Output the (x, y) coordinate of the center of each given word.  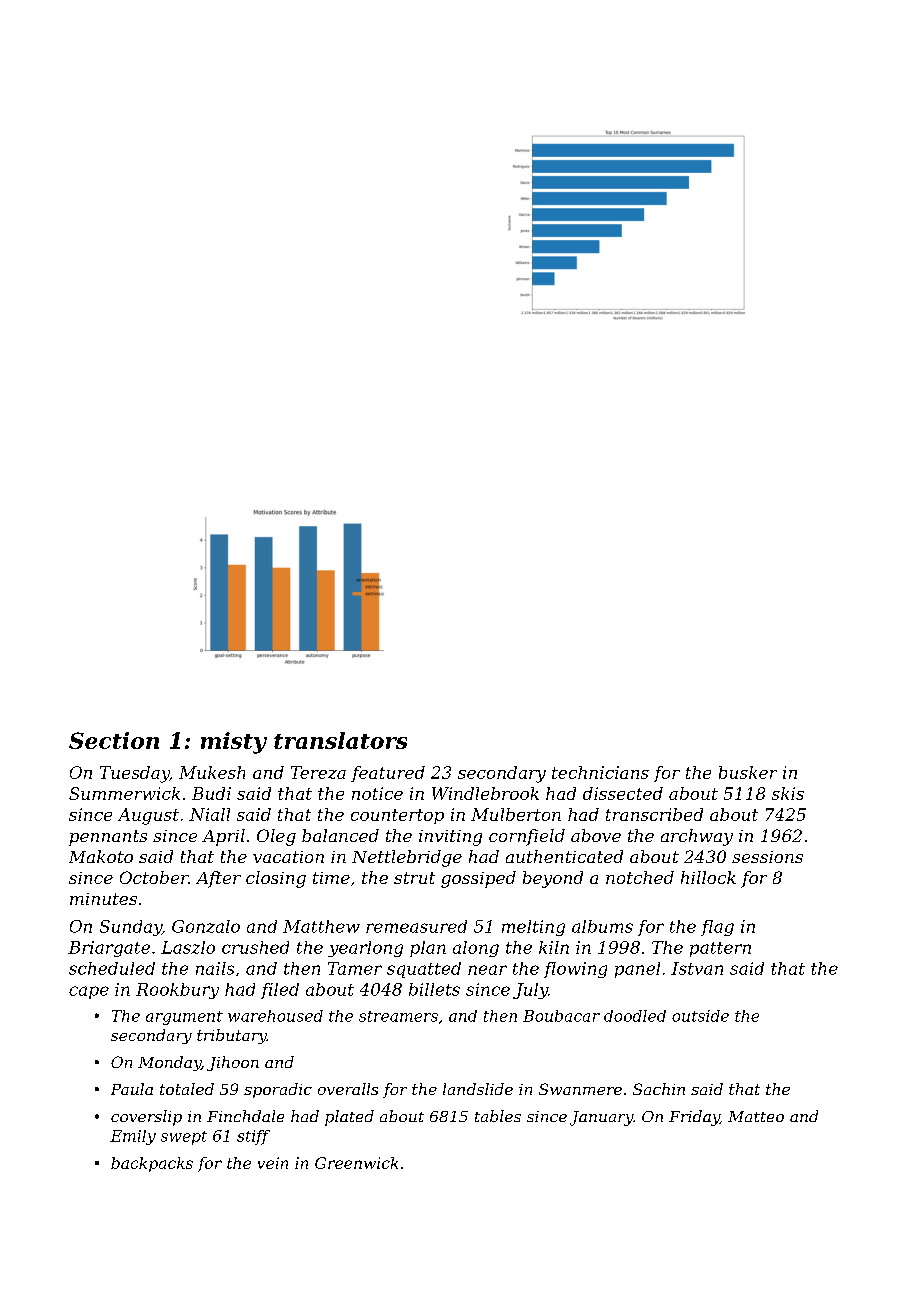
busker (748, 772)
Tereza (318, 772)
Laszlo (188, 947)
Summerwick (124, 793)
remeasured (416, 926)
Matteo (756, 1116)
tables (498, 1116)
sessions (767, 857)
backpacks (152, 1164)
